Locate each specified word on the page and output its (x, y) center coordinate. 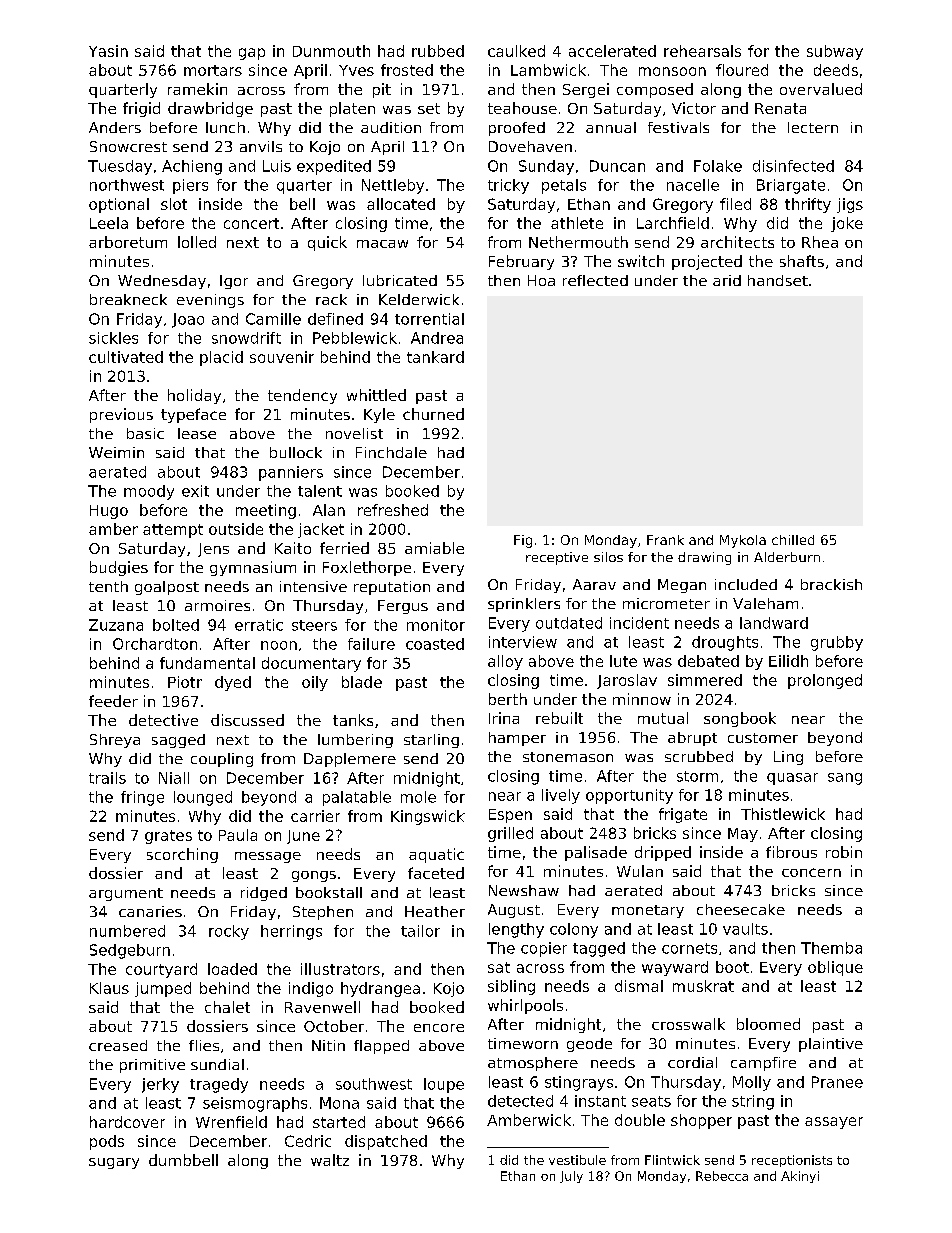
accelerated (612, 51)
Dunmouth (331, 51)
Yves (356, 70)
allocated (401, 204)
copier (544, 949)
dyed (233, 683)
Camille (273, 319)
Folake (718, 166)
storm (697, 776)
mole (418, 797)
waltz (330, 1160)
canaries (150, 911)
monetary (648, 911)
